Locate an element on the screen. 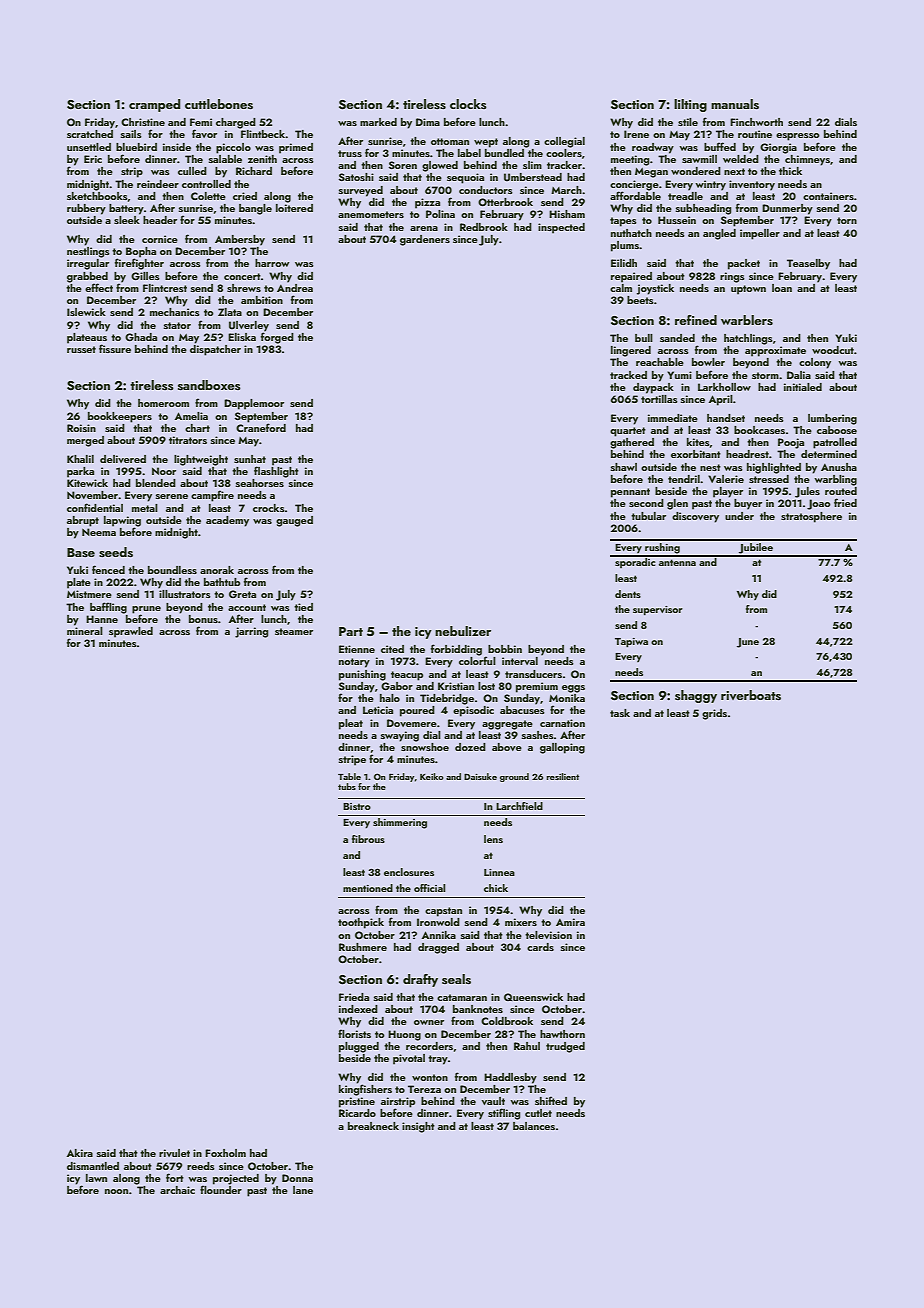  cramped is located at coordinates (154, 105).
